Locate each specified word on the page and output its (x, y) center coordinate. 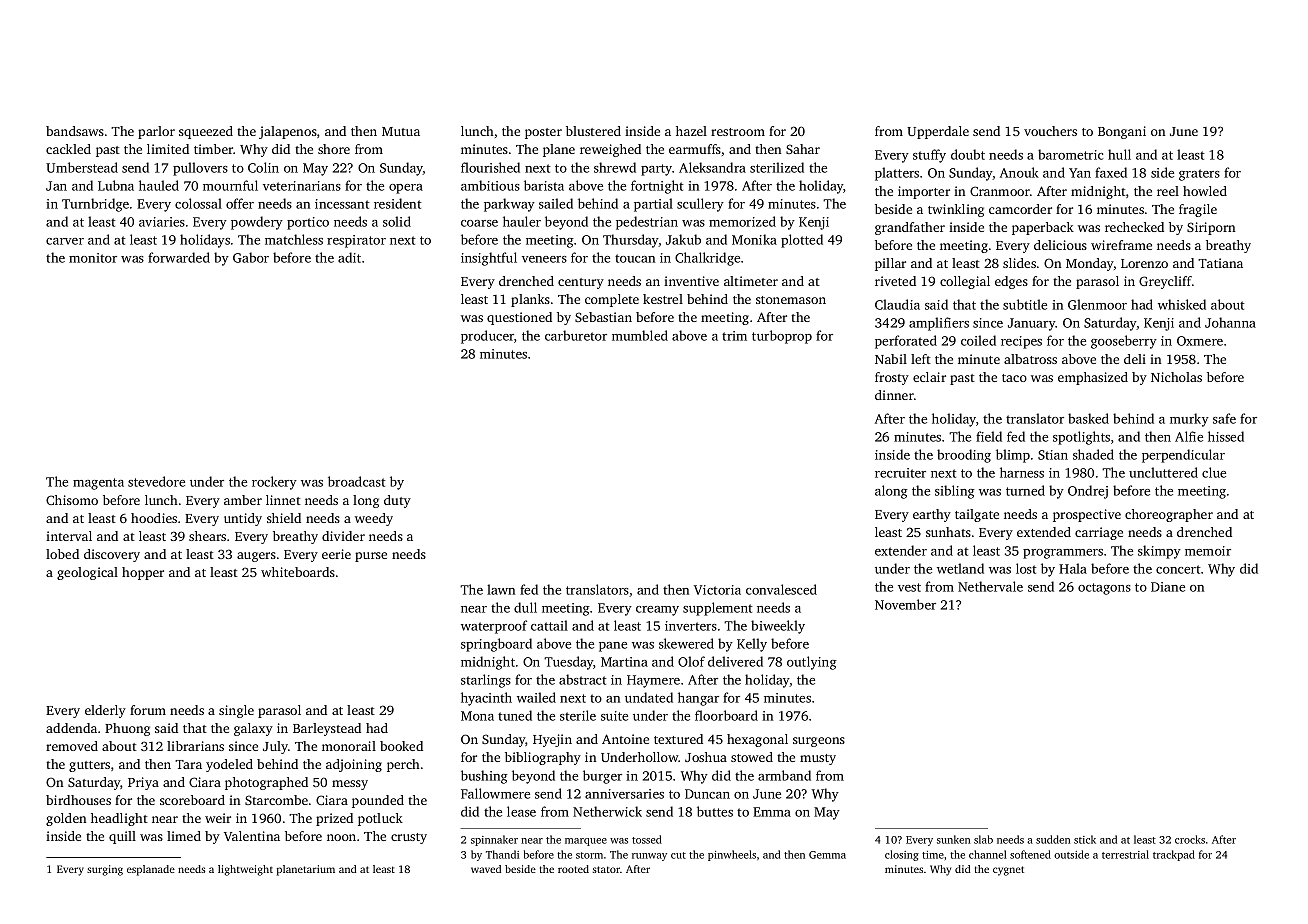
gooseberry (1124, 342)
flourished (490, 167)
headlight (119, 819)
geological (87, 573)
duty (397, 501)
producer (487, 337)
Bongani (1122, 132)
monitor (93, 258)
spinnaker (494, 840)
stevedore (156, 481)
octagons (1104, 589)
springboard (496, 645)
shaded (1093, 454)
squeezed (206, 132)
